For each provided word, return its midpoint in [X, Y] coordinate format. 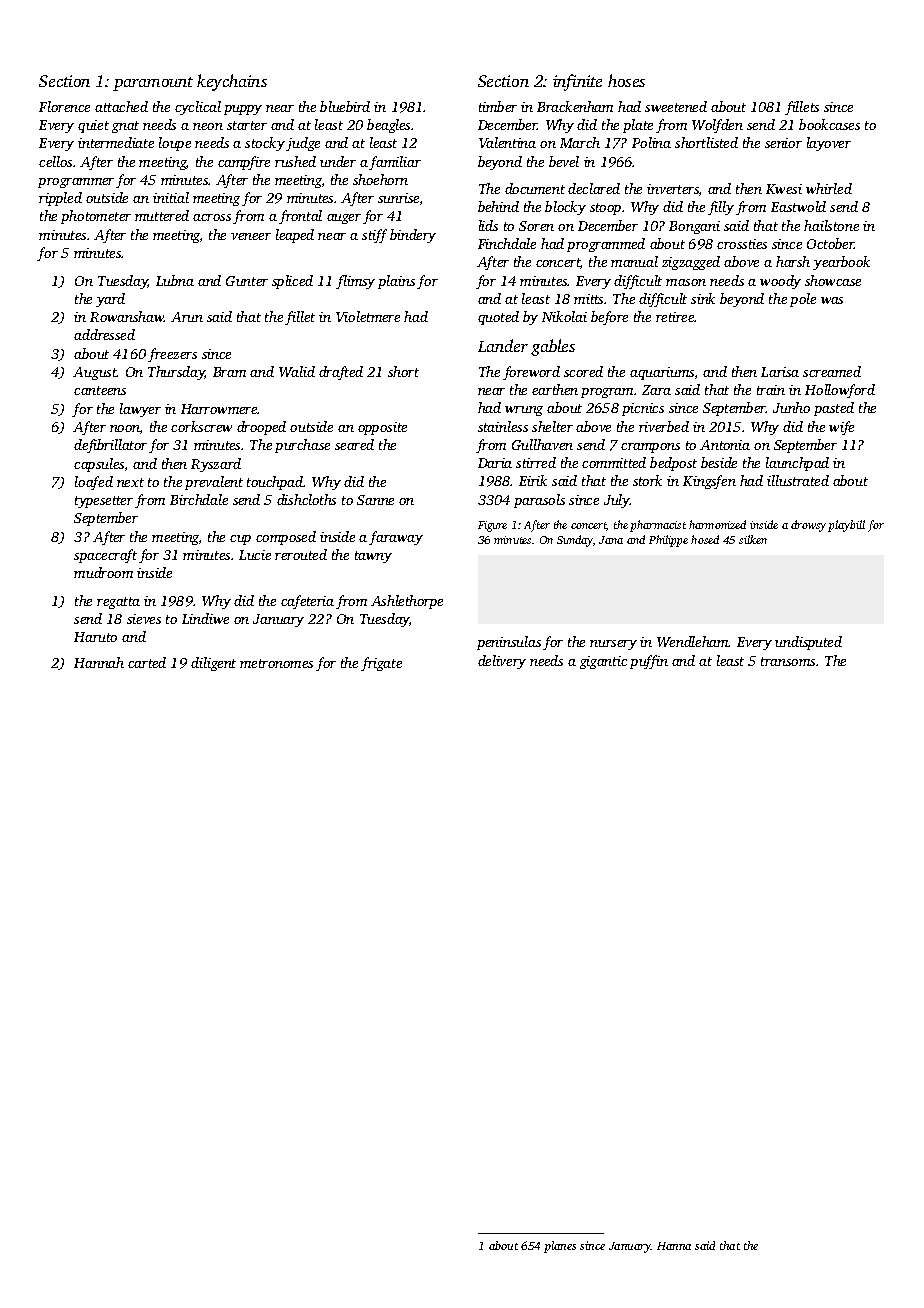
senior [783, 143]
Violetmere [368, 316]
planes [560, 1247]
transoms [788, 661]
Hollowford [840, 391]
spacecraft [105, 556]
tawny [373, 557]
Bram [229, 372]
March [580, 142]
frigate [381, 664]
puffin [649, 662]
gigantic [603, 662]
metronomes [276, 663]
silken [753, 539]
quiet [93, 126]
